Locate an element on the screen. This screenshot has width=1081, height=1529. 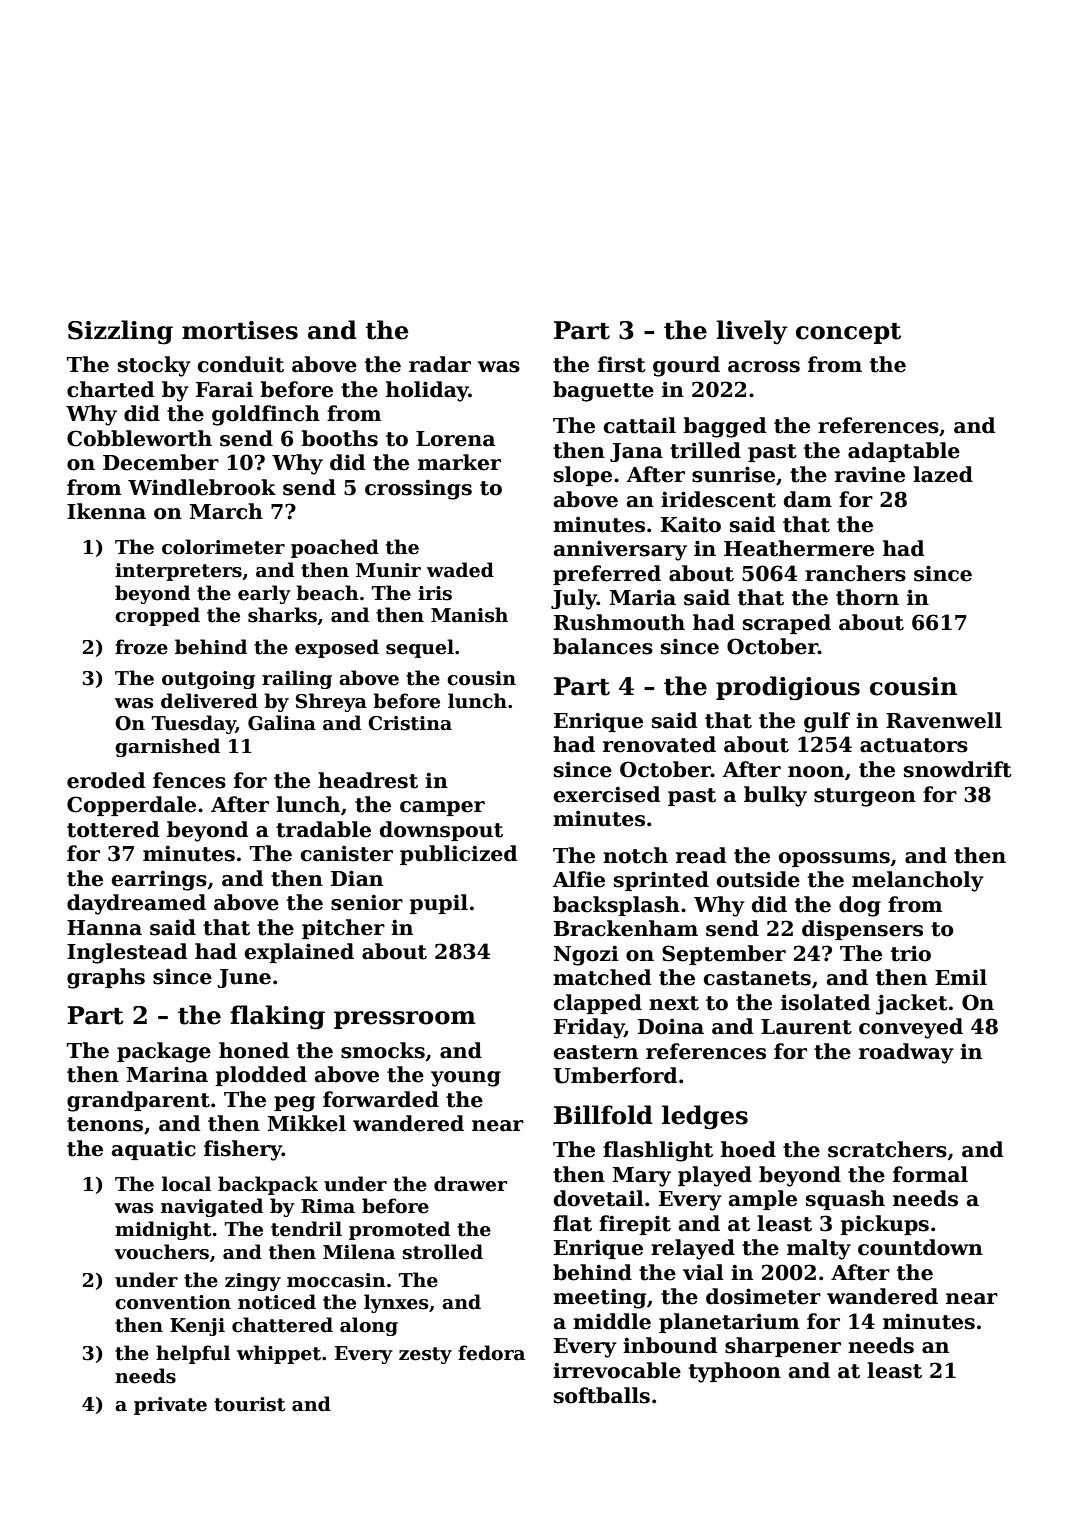
formal is located at coordinates (930, 1174).
